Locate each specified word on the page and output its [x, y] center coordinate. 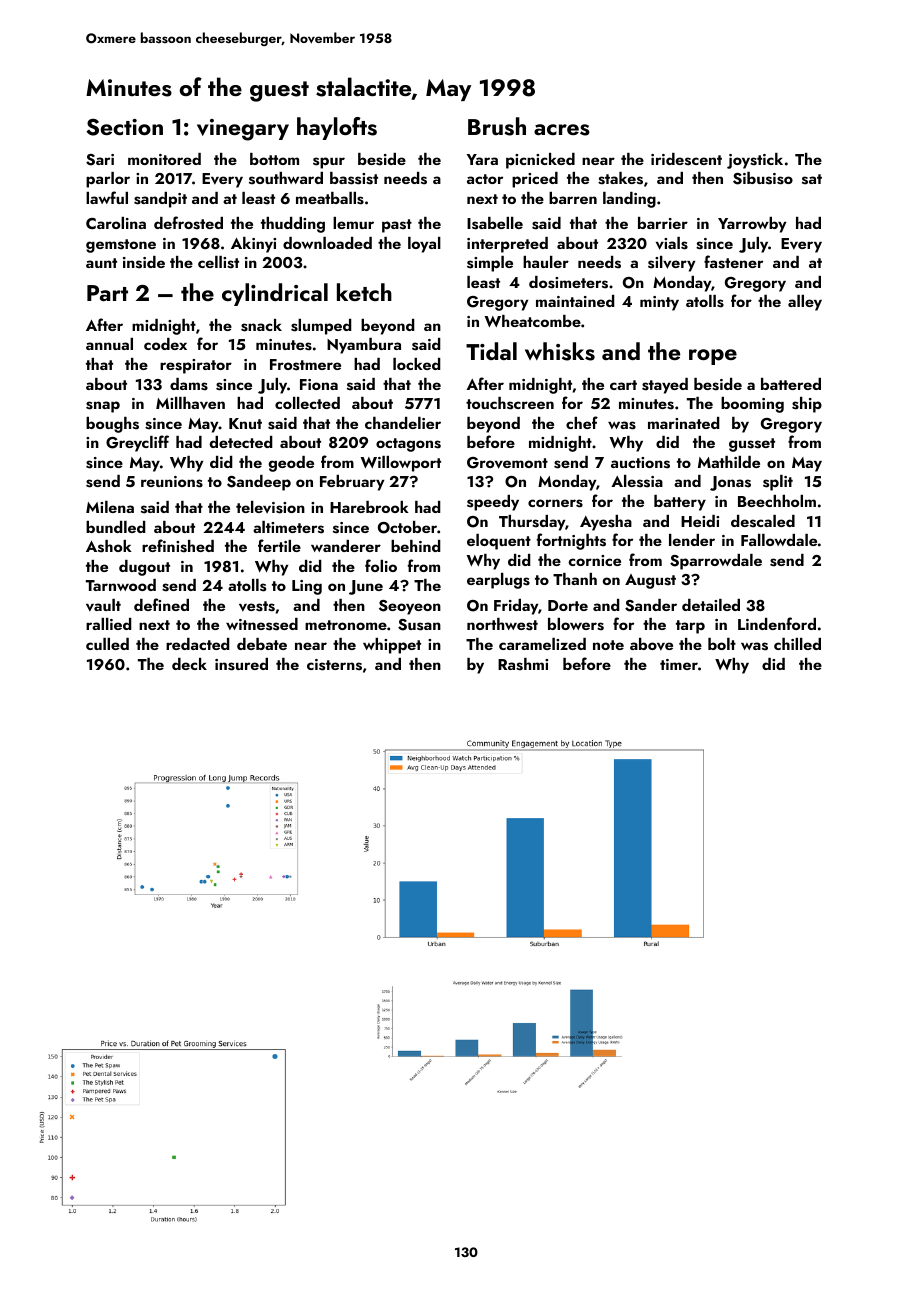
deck [189, 664]
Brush [497, 126]
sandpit [160, 200]
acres [562, 130]
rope [713, 357]
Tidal [491, 351]
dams [189, 384]
